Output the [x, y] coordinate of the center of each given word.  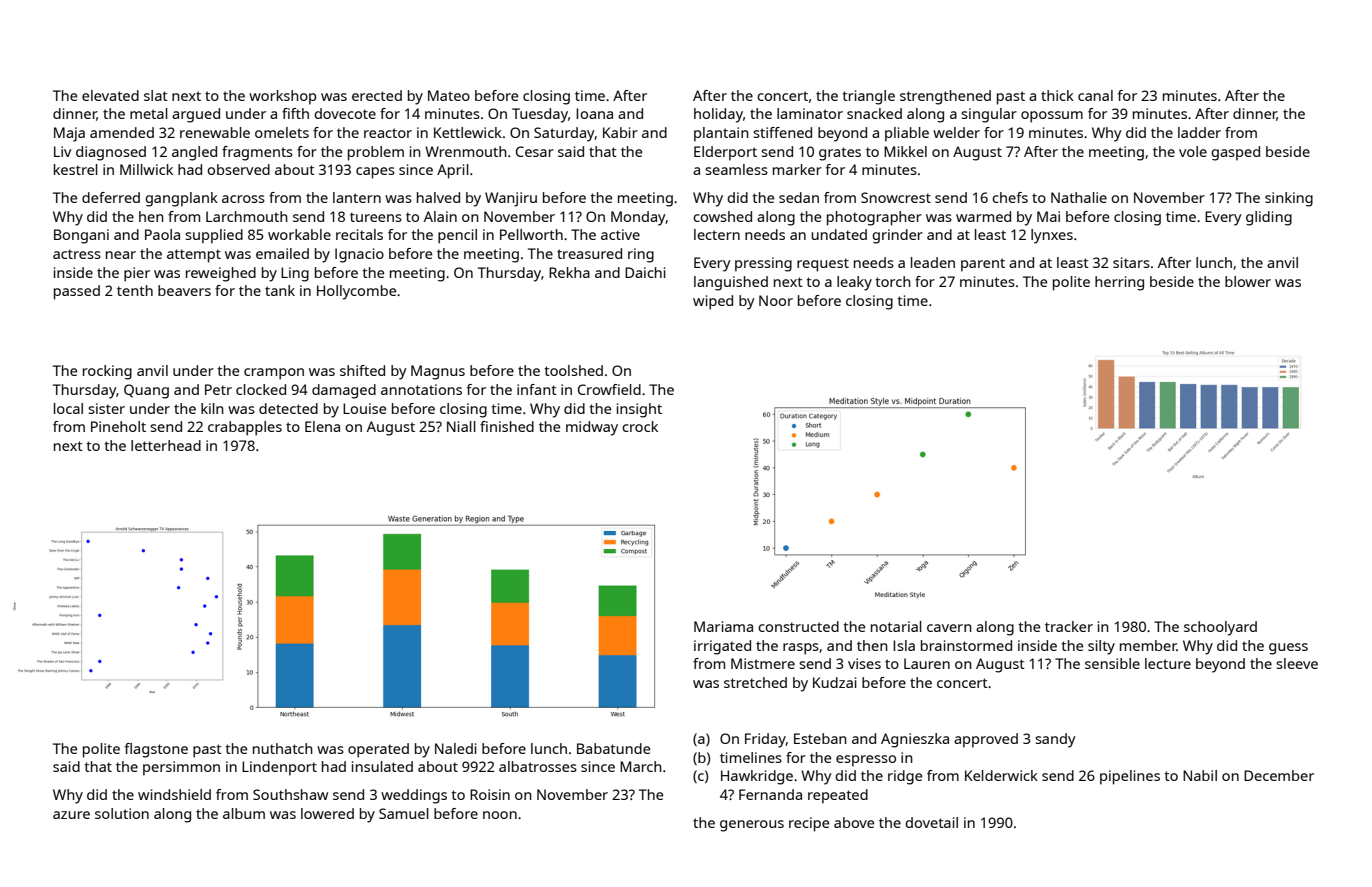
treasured [589, 253]
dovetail [931, 822]
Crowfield [609, 389]
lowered [327, 813]
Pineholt [118, 426]
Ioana [594, 113]
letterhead [166, 445]
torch [893, 281]
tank [280, 290]
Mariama [723, 626]
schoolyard [1220, 628]
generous [752, 826]
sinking [1289, 199]
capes [375, 173]
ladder [1199, 132]
